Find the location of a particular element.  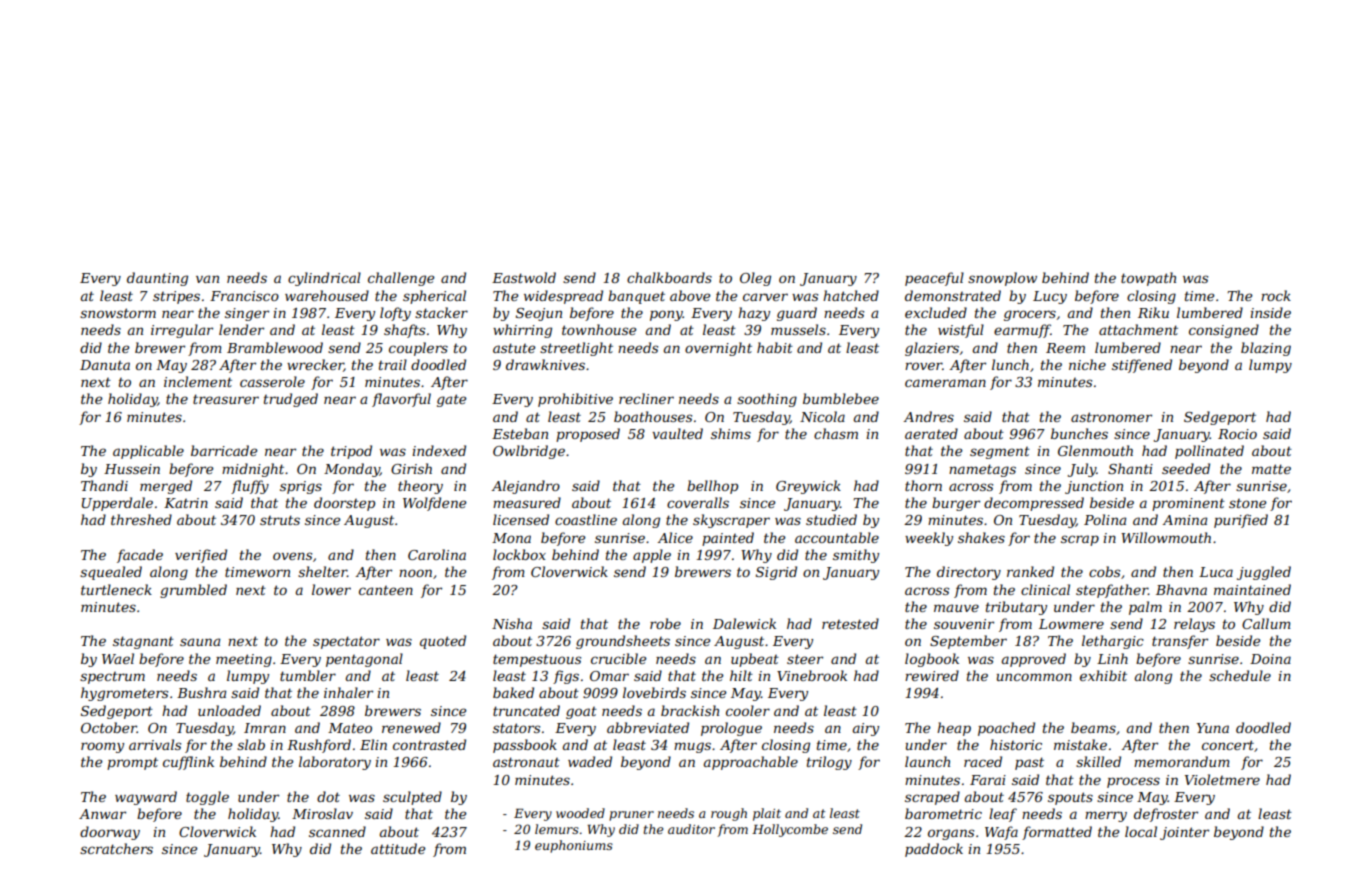

inhaler is located at coordinates (348, 692).
